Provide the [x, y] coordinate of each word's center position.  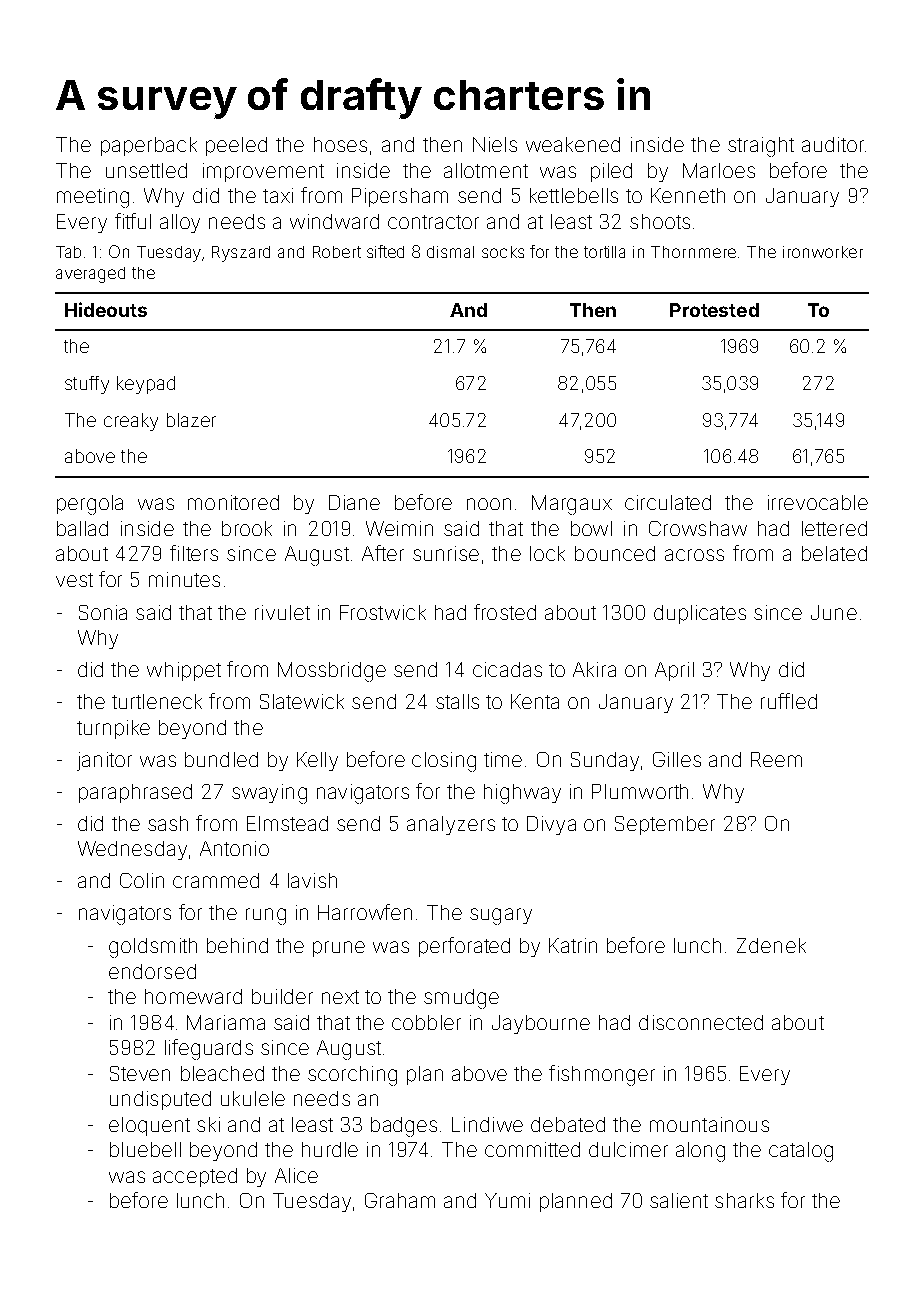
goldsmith [153, 948]
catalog [801, 1152]
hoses [340, 144]
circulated [668, 502]
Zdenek [771, 945]
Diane [354, 502]
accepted [195, 1177]
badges [404, 1127]
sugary [501, 916]
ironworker [823, 252]
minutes [184, 579]
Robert [337, 252]
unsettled [146, 170]
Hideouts [106, 309]
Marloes [719, 170]
